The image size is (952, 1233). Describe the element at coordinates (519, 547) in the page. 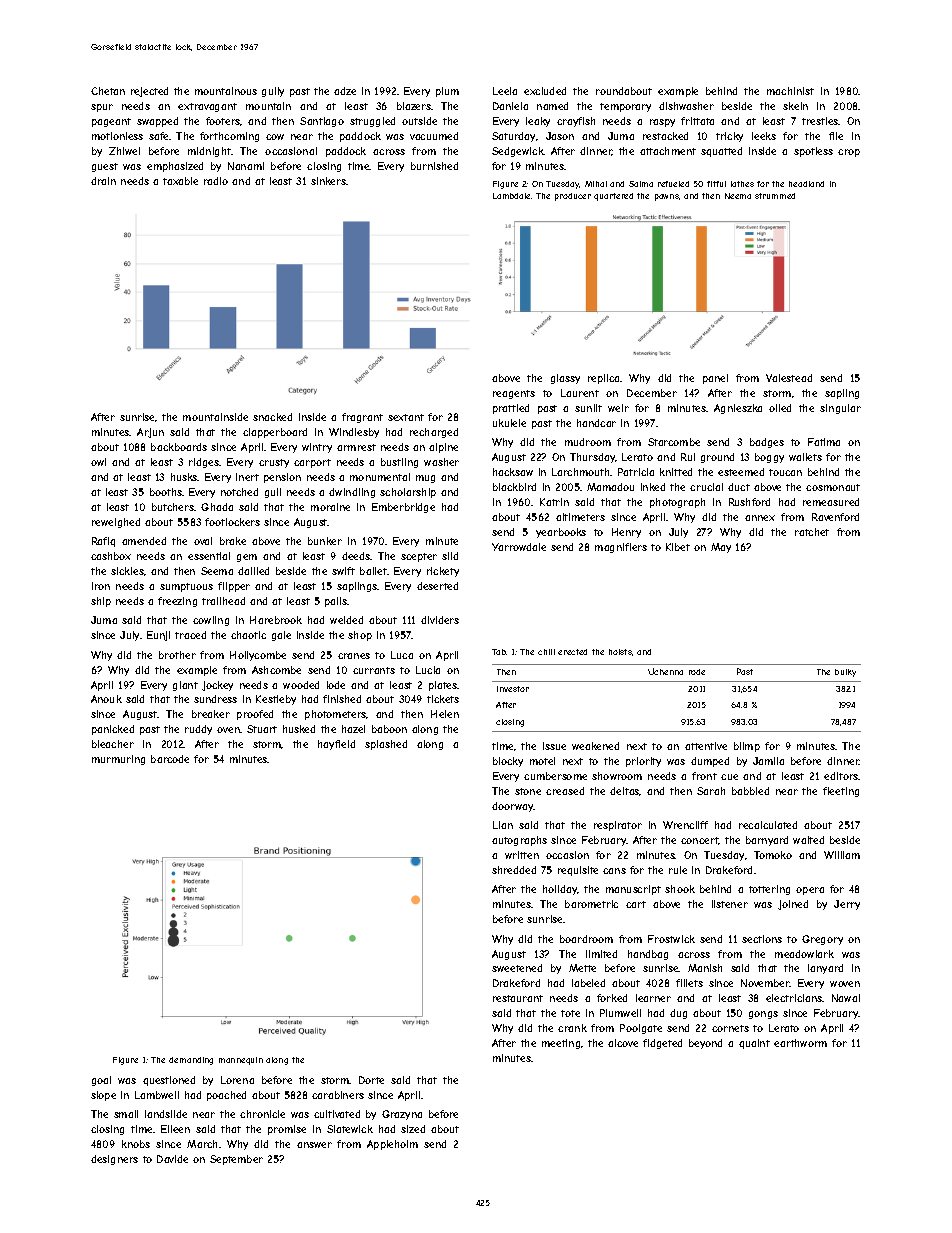

I see `Yarrowdale` at that location.
